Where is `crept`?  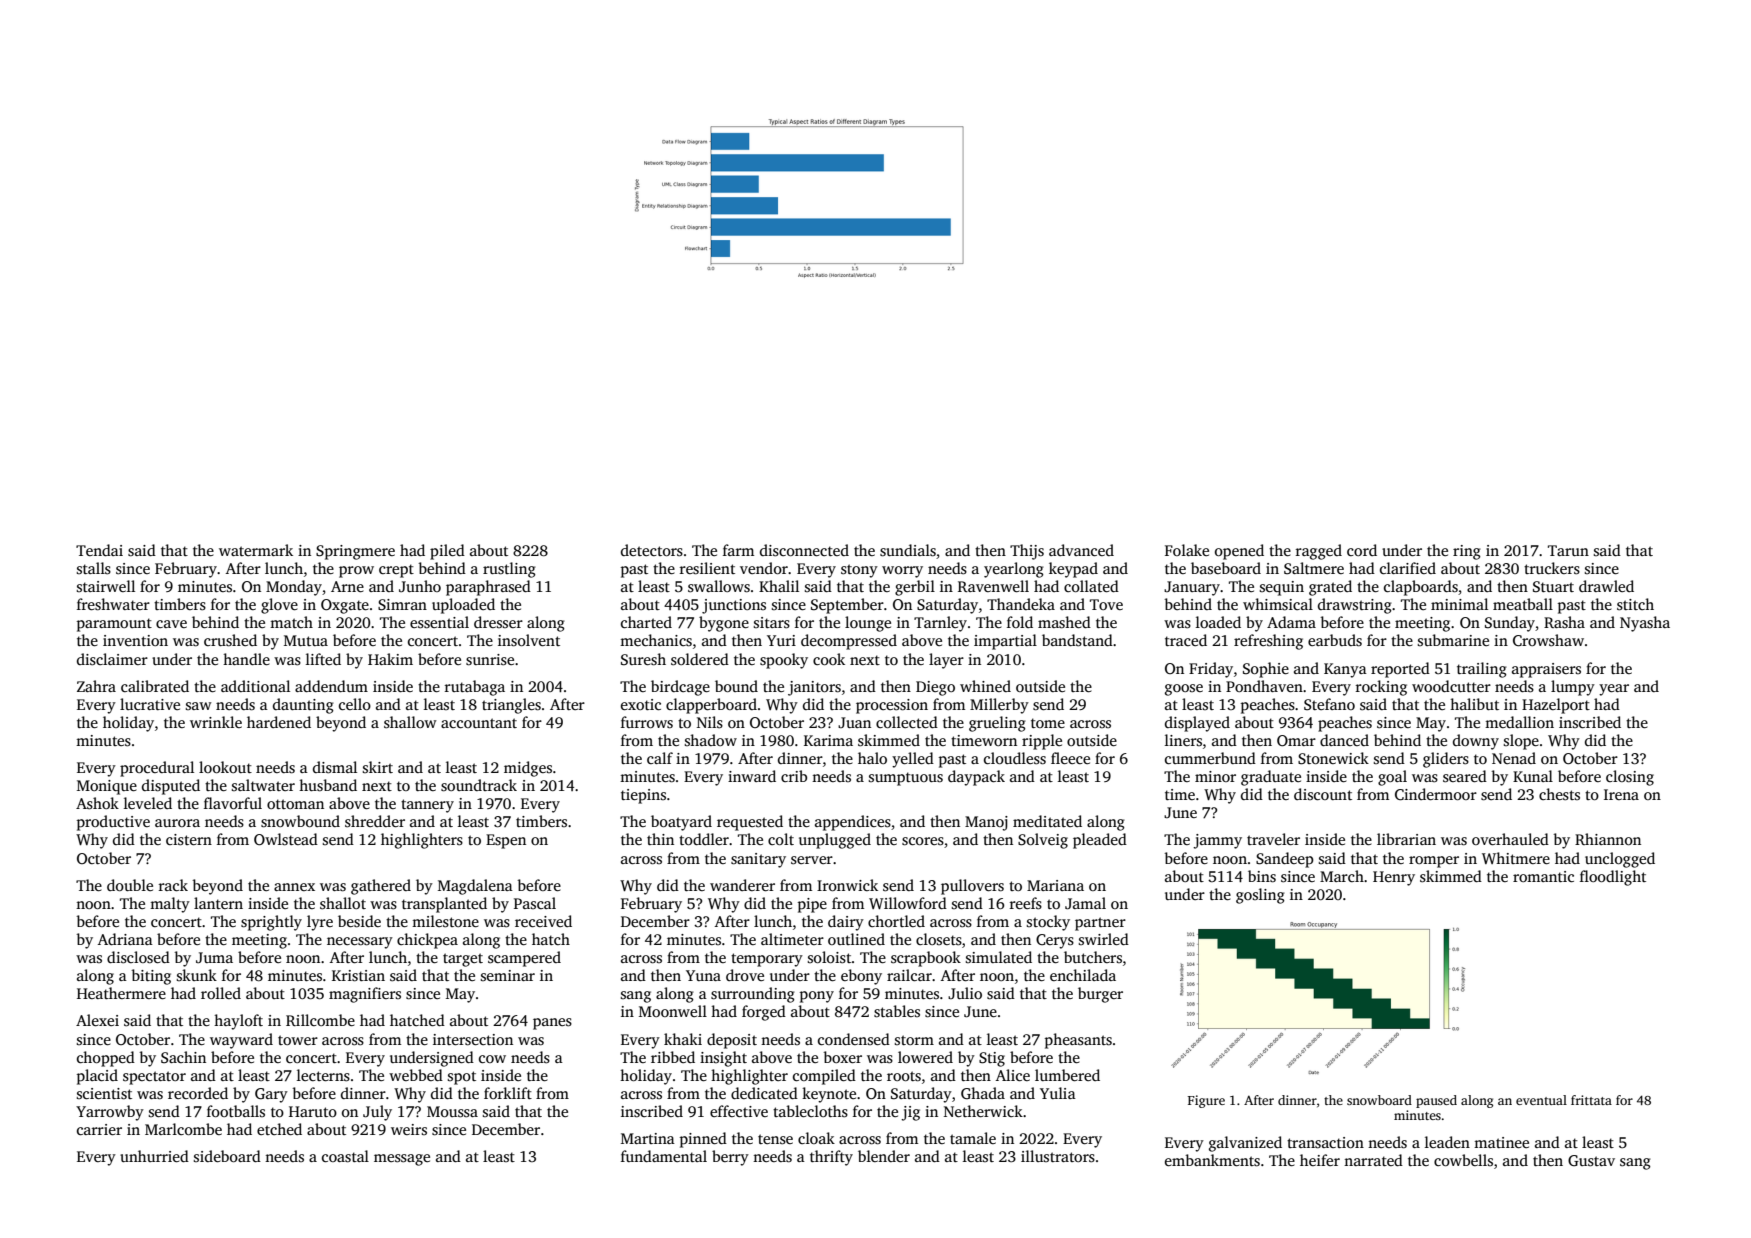 crept is located at coordinates (396, 571).
